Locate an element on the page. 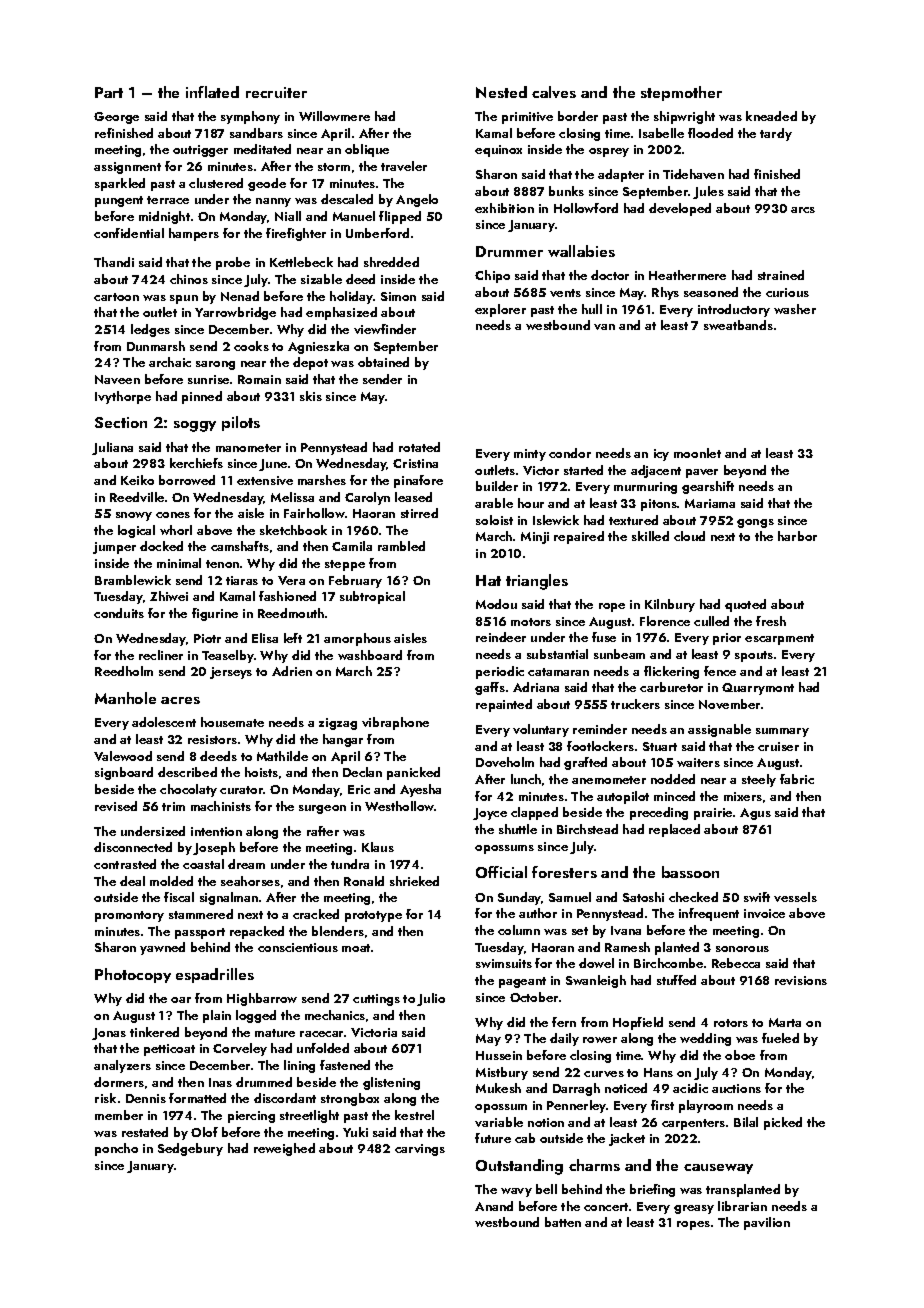  Adriana is located at coordinates (536, 687).
